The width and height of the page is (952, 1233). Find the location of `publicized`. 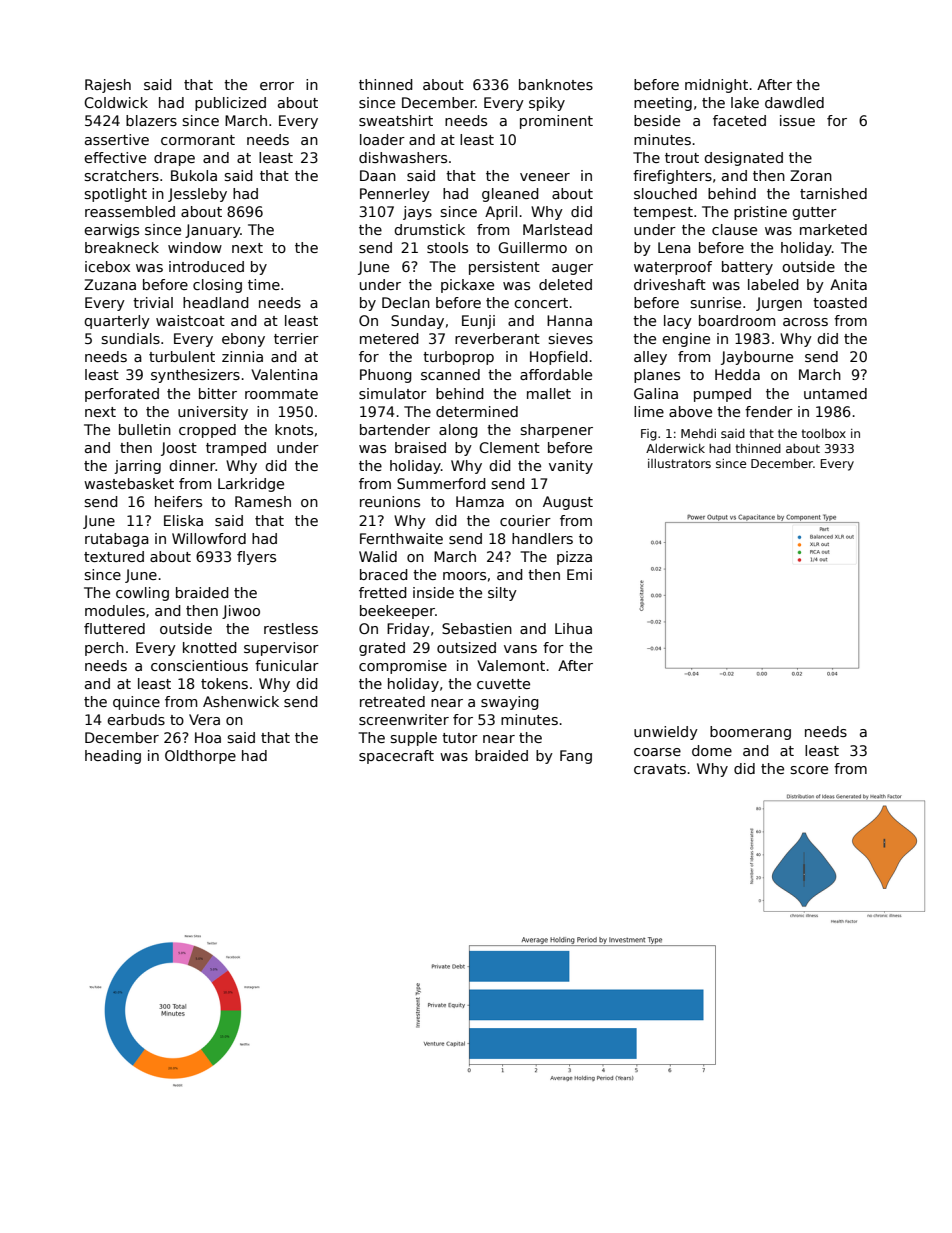

publicized is located at coordinates (230, 104).
